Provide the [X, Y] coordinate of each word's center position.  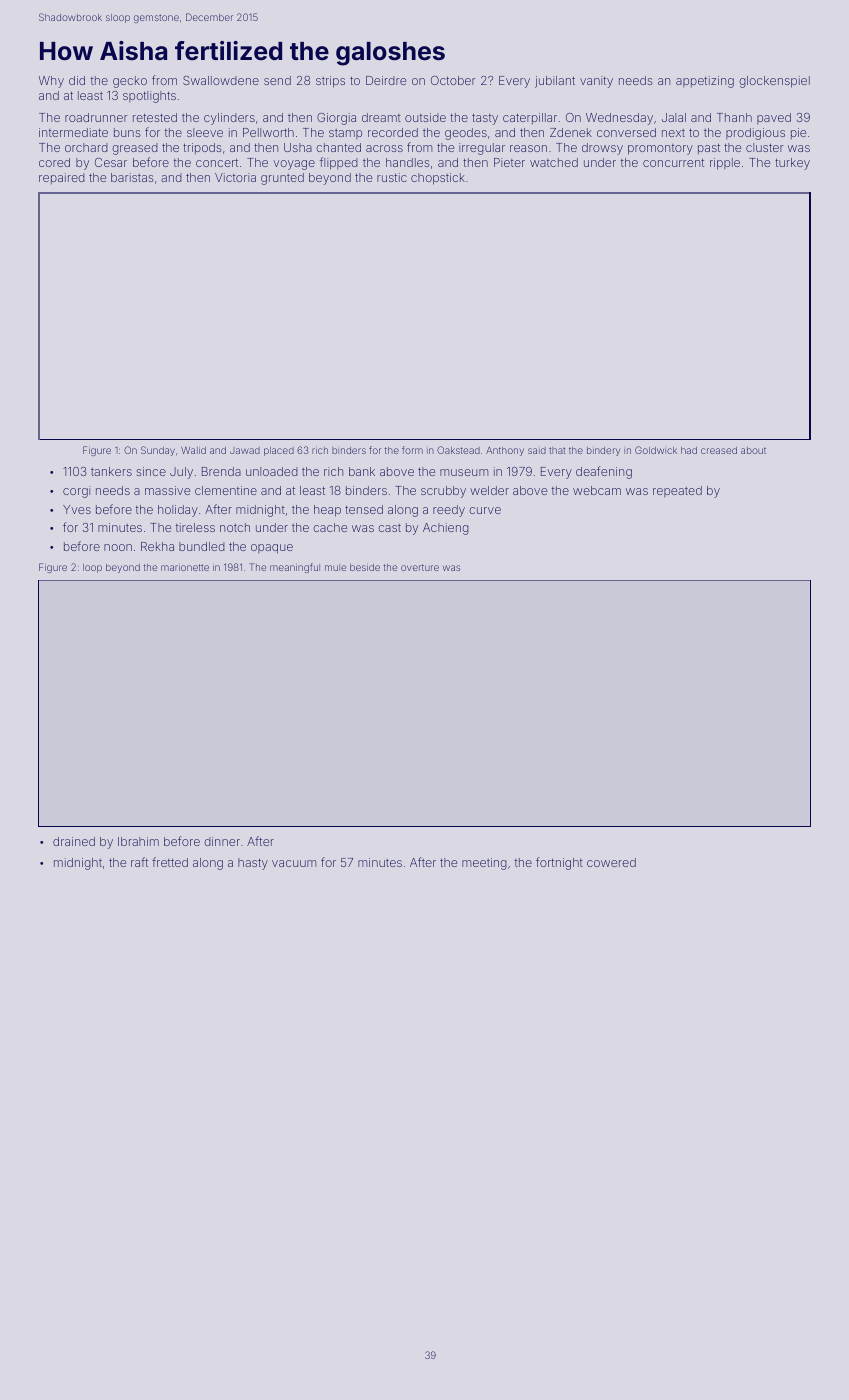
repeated [677, 491]
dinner [222, 841]
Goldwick [656, 450]
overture [420, 567]
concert [217, 163]
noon [118, 547]
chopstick [438, 179]
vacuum [294, 863]
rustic [392, 177]
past [709, 149]
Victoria [235, 177]
